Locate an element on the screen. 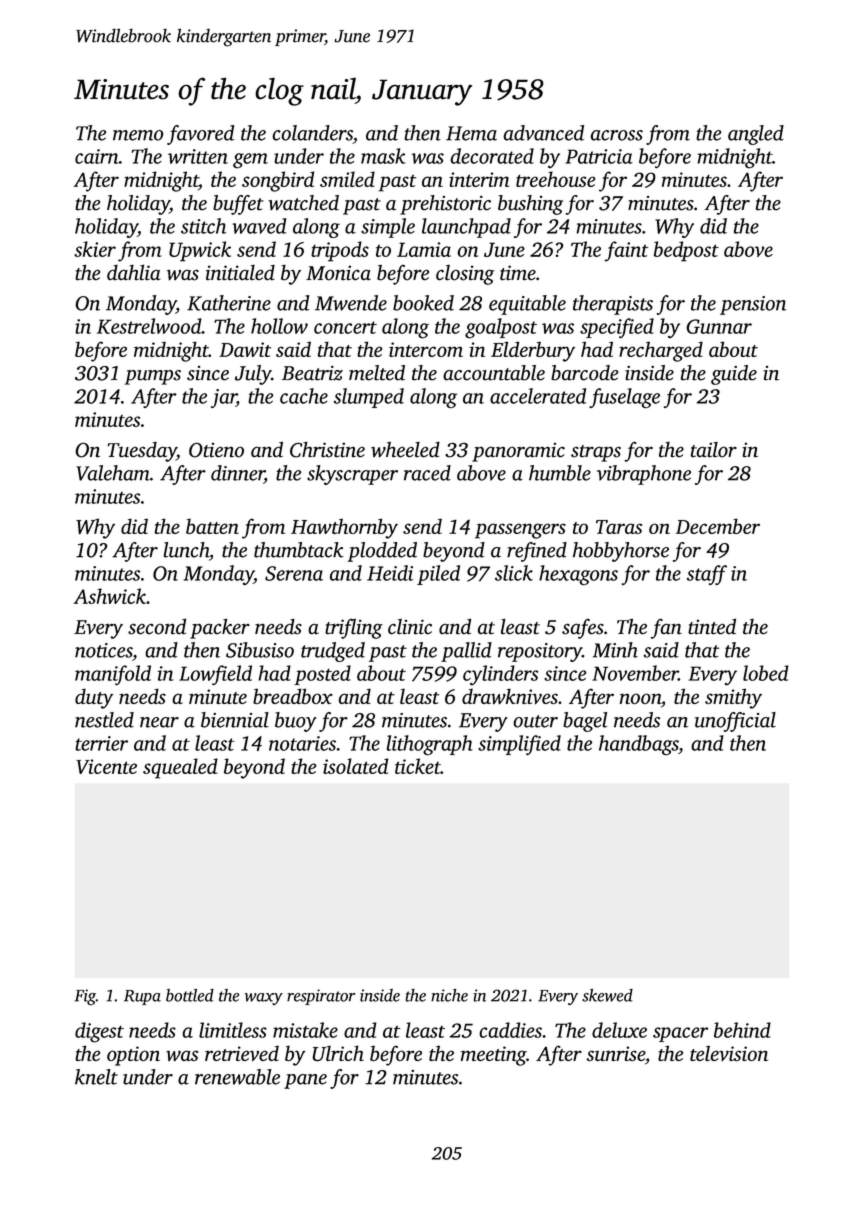 This screenshot has width=864, height=1227. dinner is located at coordinates (237, 473).
